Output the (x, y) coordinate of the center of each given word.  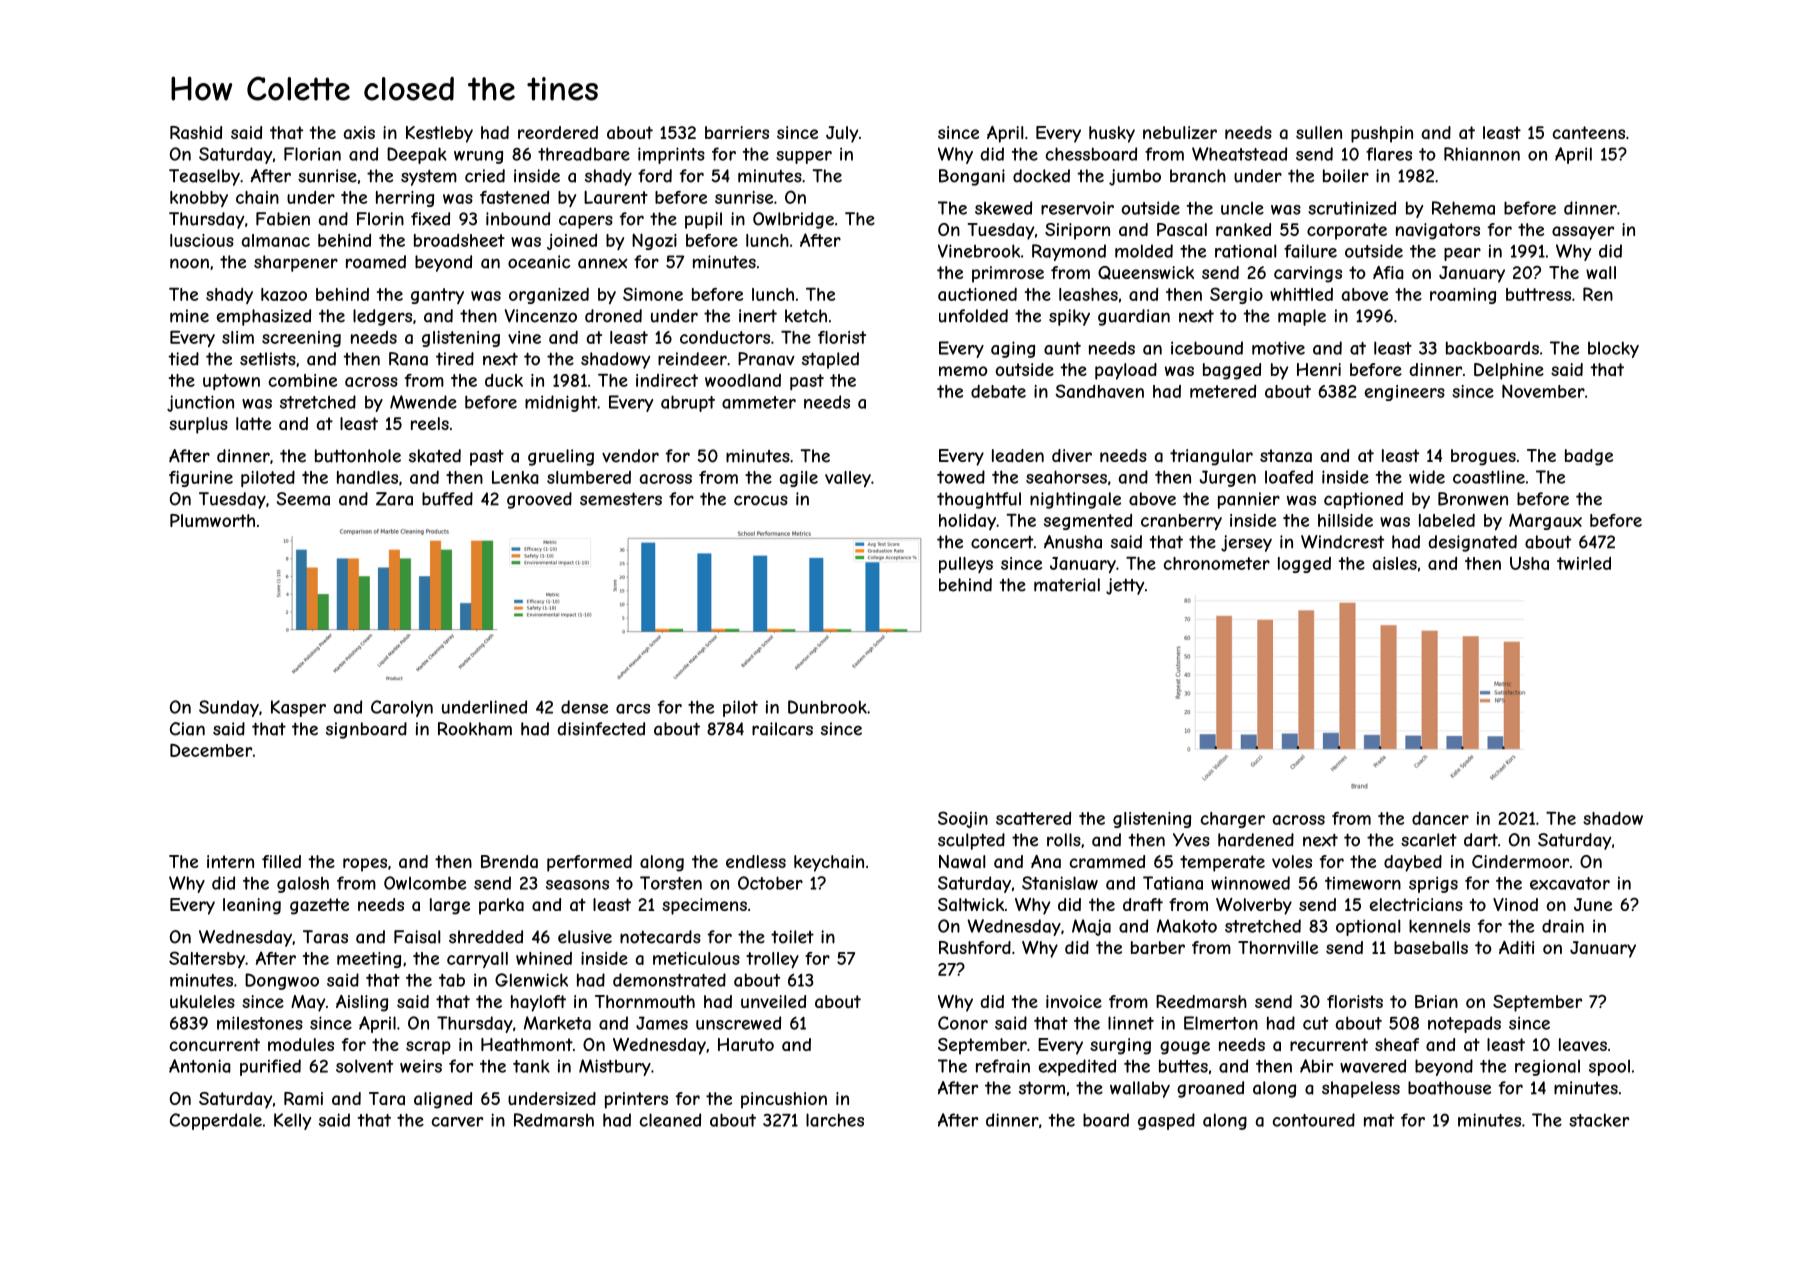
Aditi (1516, 947)
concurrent (215, 1044)
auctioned (977, 294)
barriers (737, 132)
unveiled (773, 1001)
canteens (1589, 132)
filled (281, 861)
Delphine (1509, 371)
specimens (704, 906)
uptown (231, 382)
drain (1563, 926)
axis (359, 132)
